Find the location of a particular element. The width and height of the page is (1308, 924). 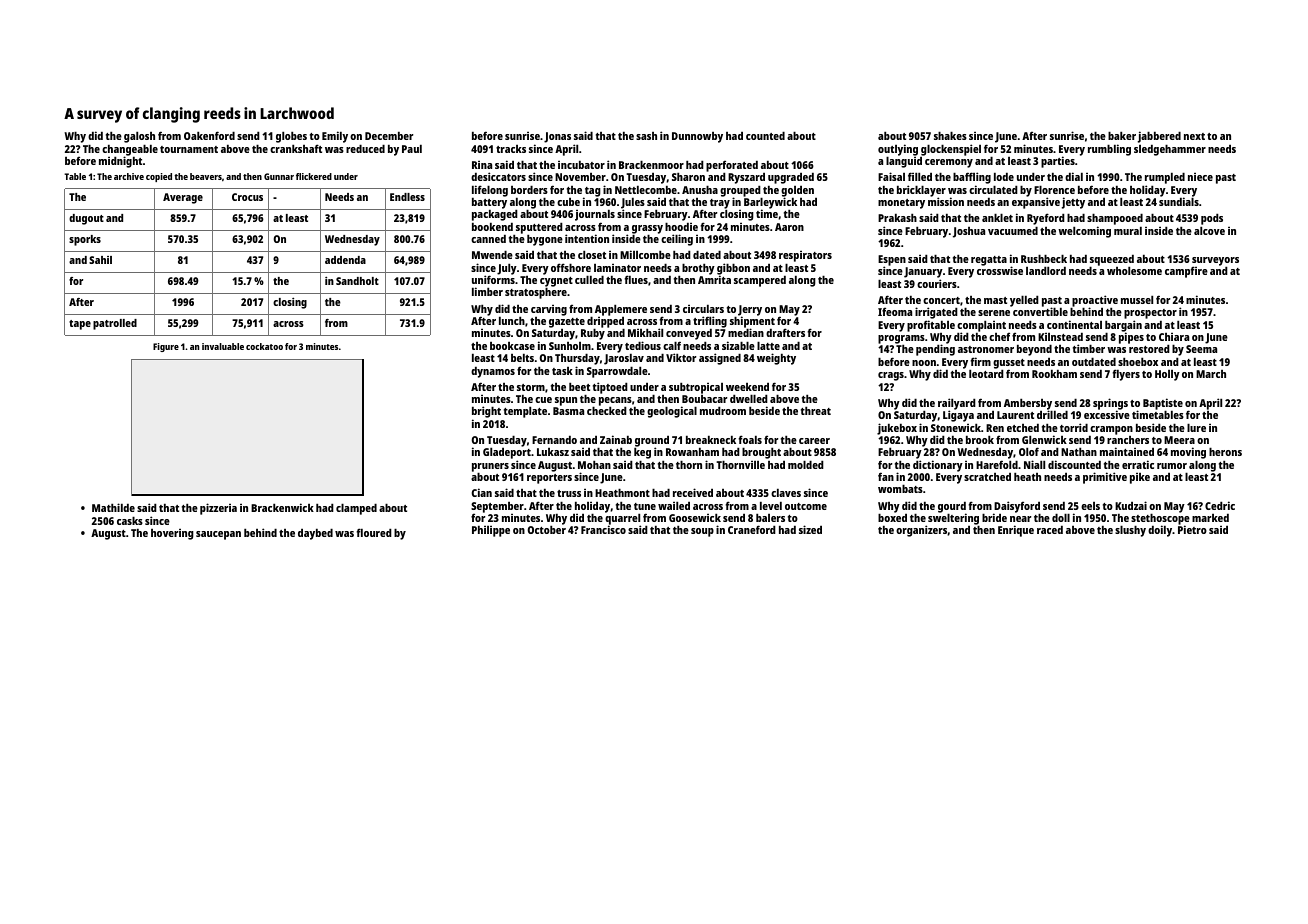

Anusha is located at coordinates (700, 189).
